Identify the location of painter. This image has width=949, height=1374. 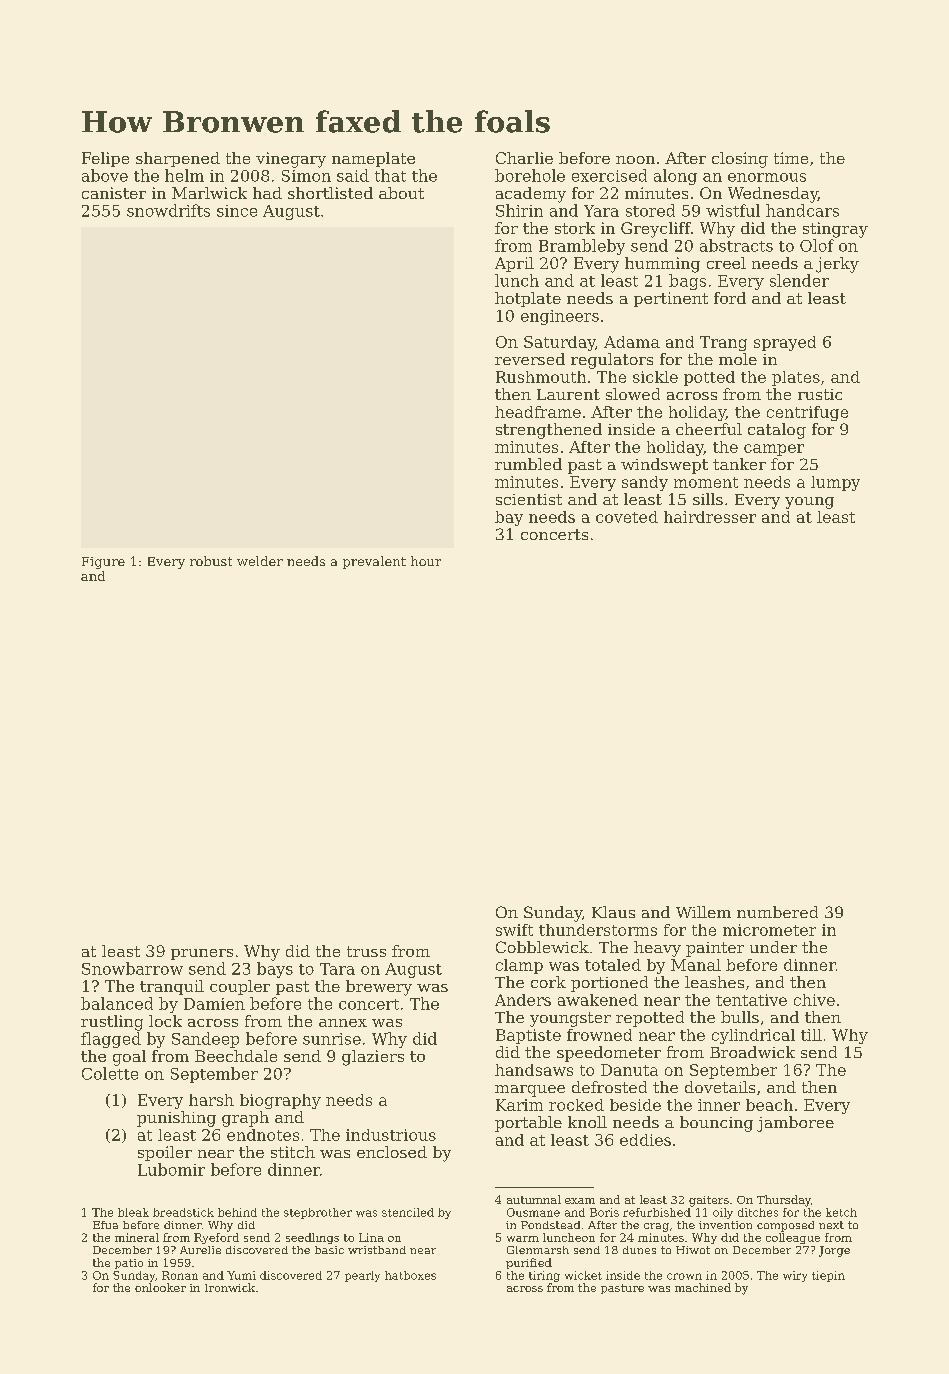
(715, 949).
